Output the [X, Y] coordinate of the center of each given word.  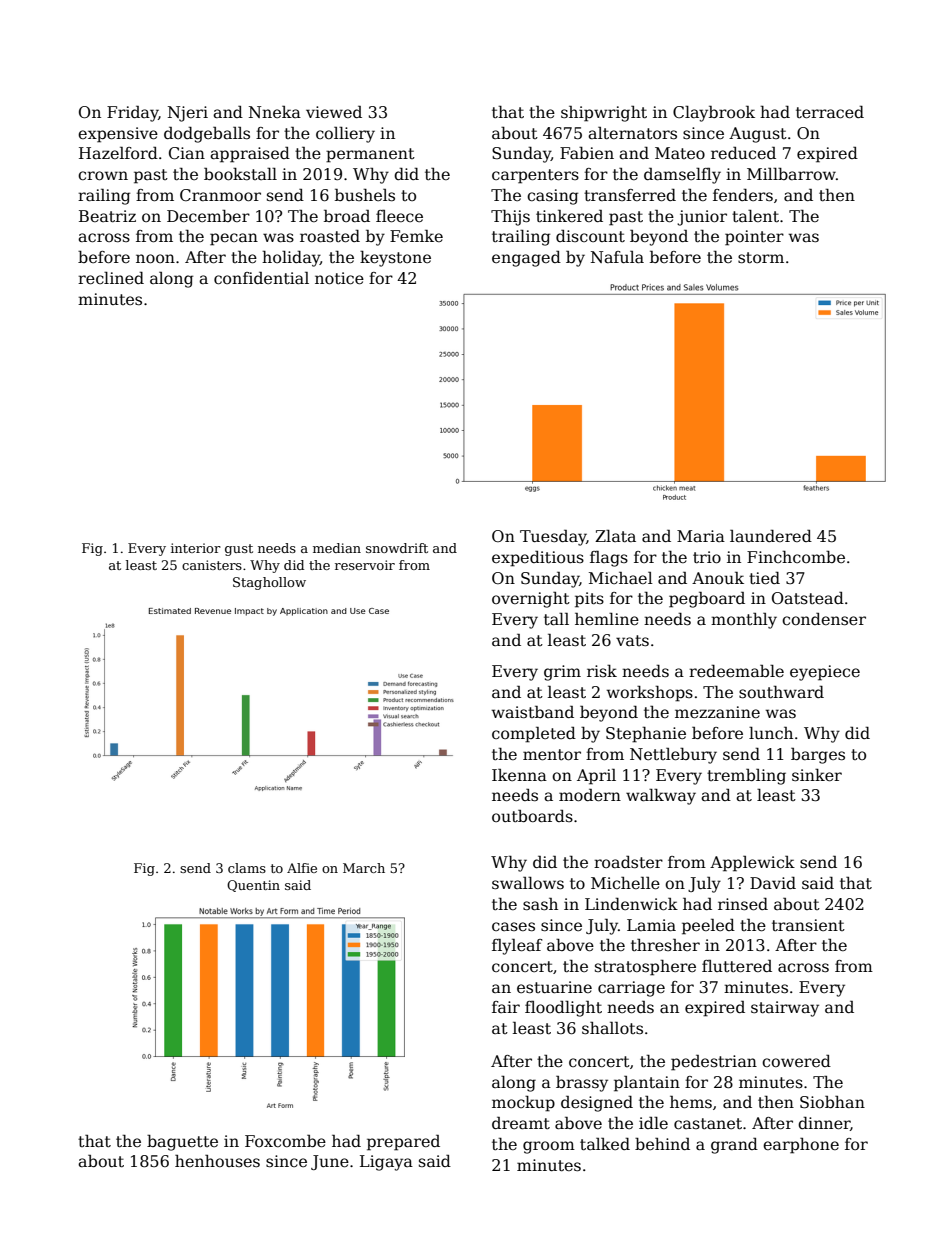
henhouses [217, 1161]
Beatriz [107, 216]
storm [761, 258]
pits [589, 600]
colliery [345, 134]
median [337, 548]
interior [196, 548]
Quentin [253, 886]
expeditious [538, 558]
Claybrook [714, 114]
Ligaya [386, 1163]
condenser [824, 619]
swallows [528, 883]
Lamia [651, 925]
